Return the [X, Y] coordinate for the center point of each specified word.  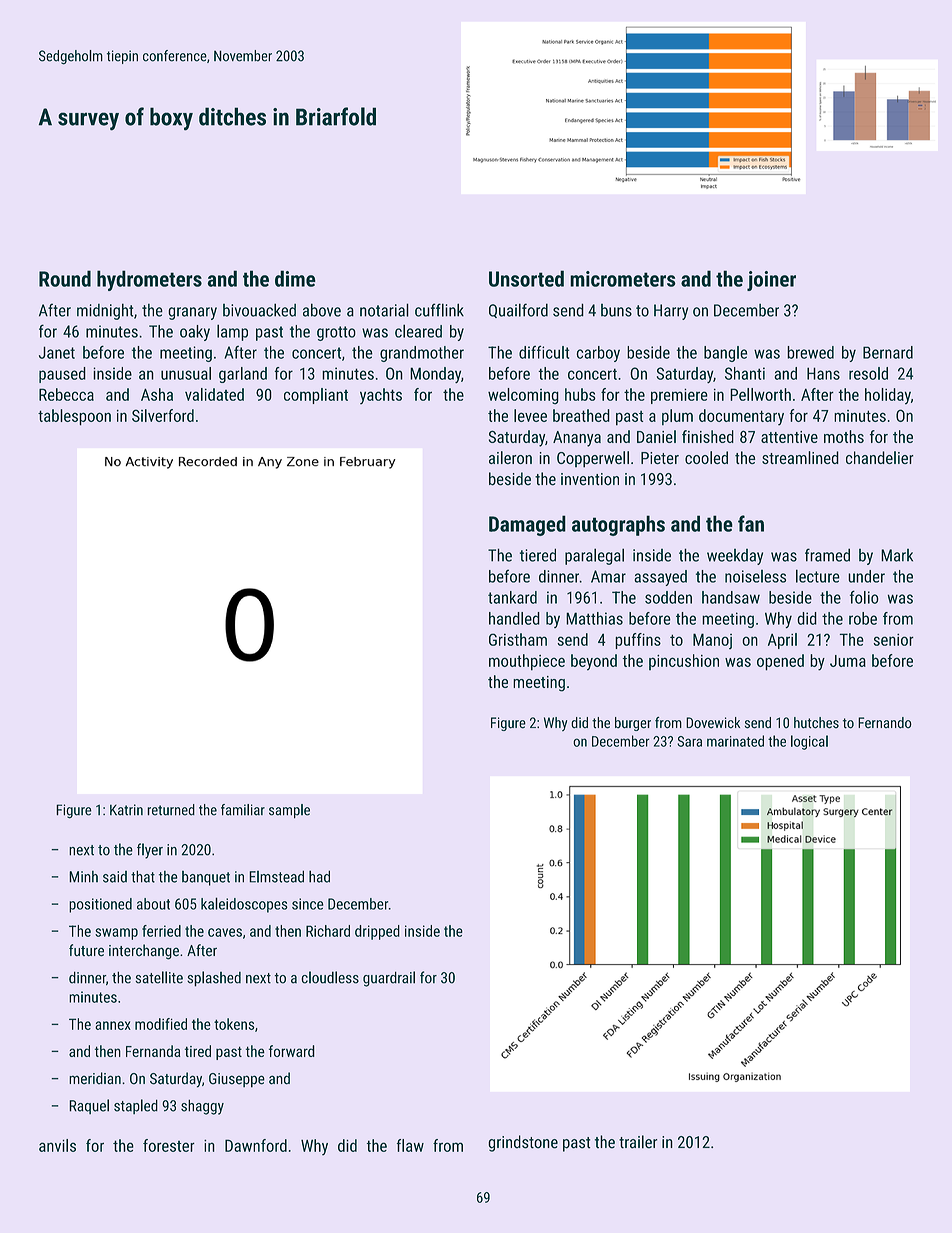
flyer [150, 851]
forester [169, 1145]
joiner [771, 281]
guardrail [389, 979]
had [319, 876]
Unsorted [526, 278]
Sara [689, 741]
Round [65, 278]
